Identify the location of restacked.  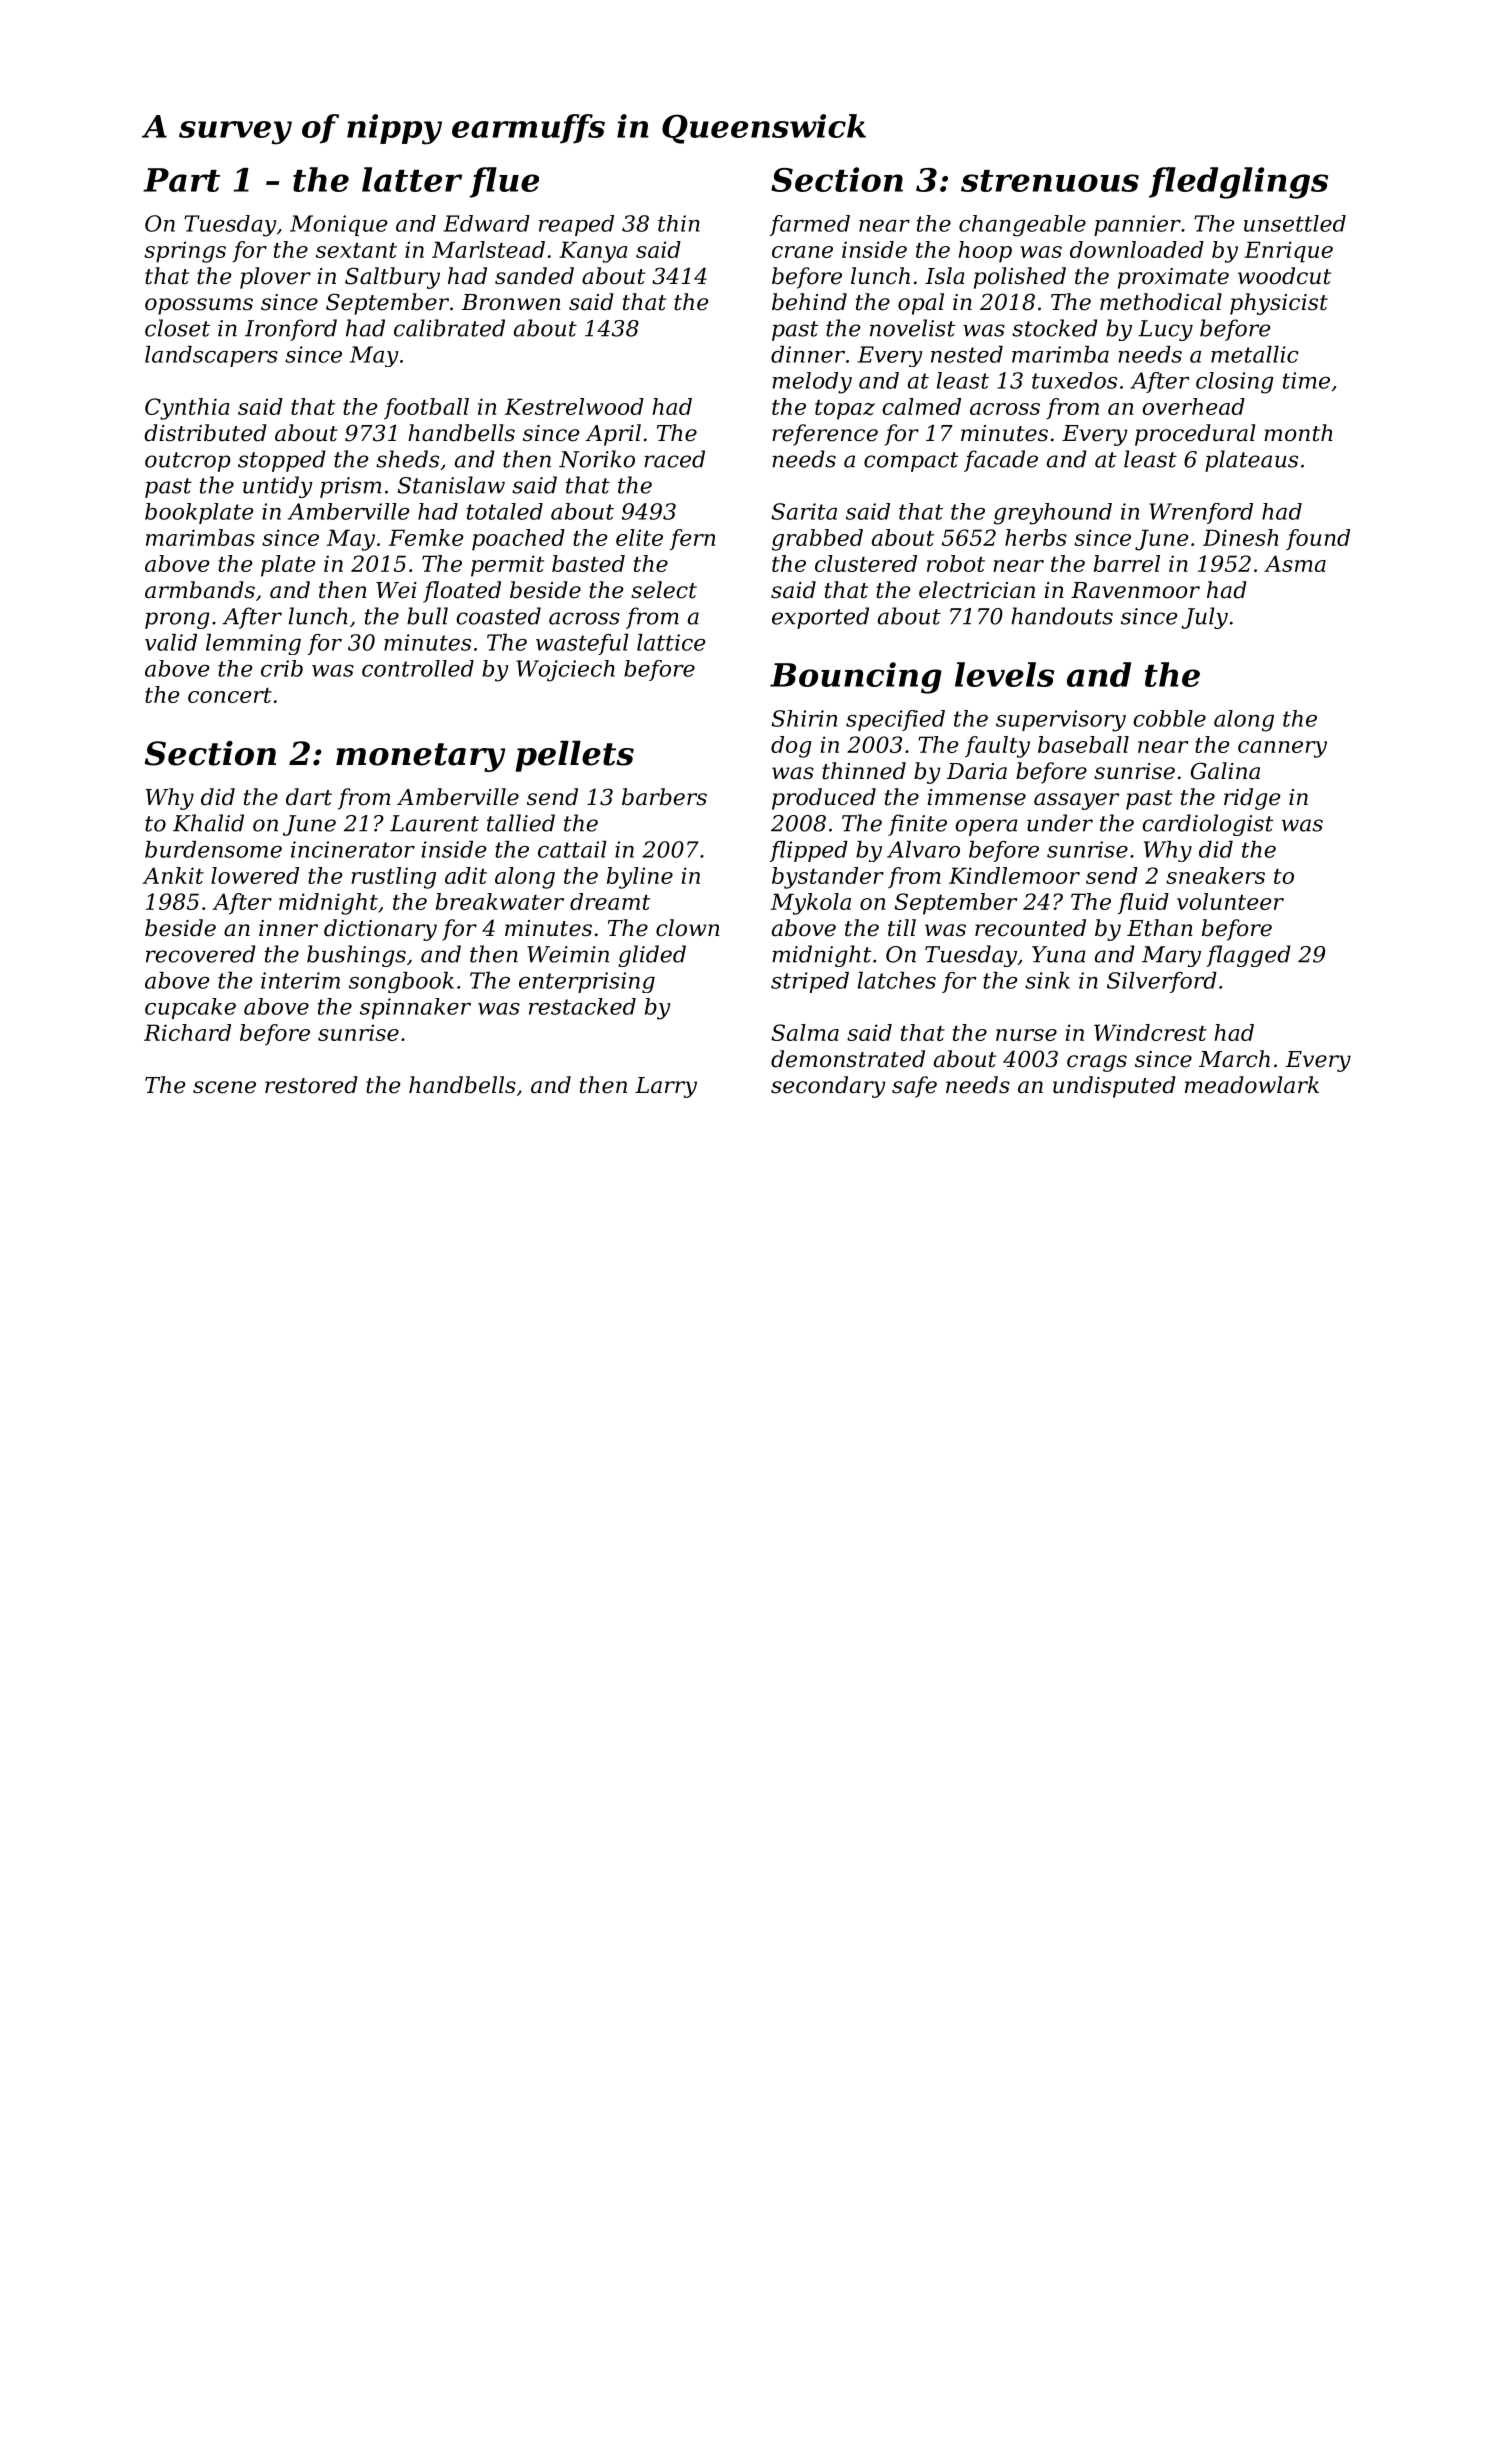
(582, 1006).
